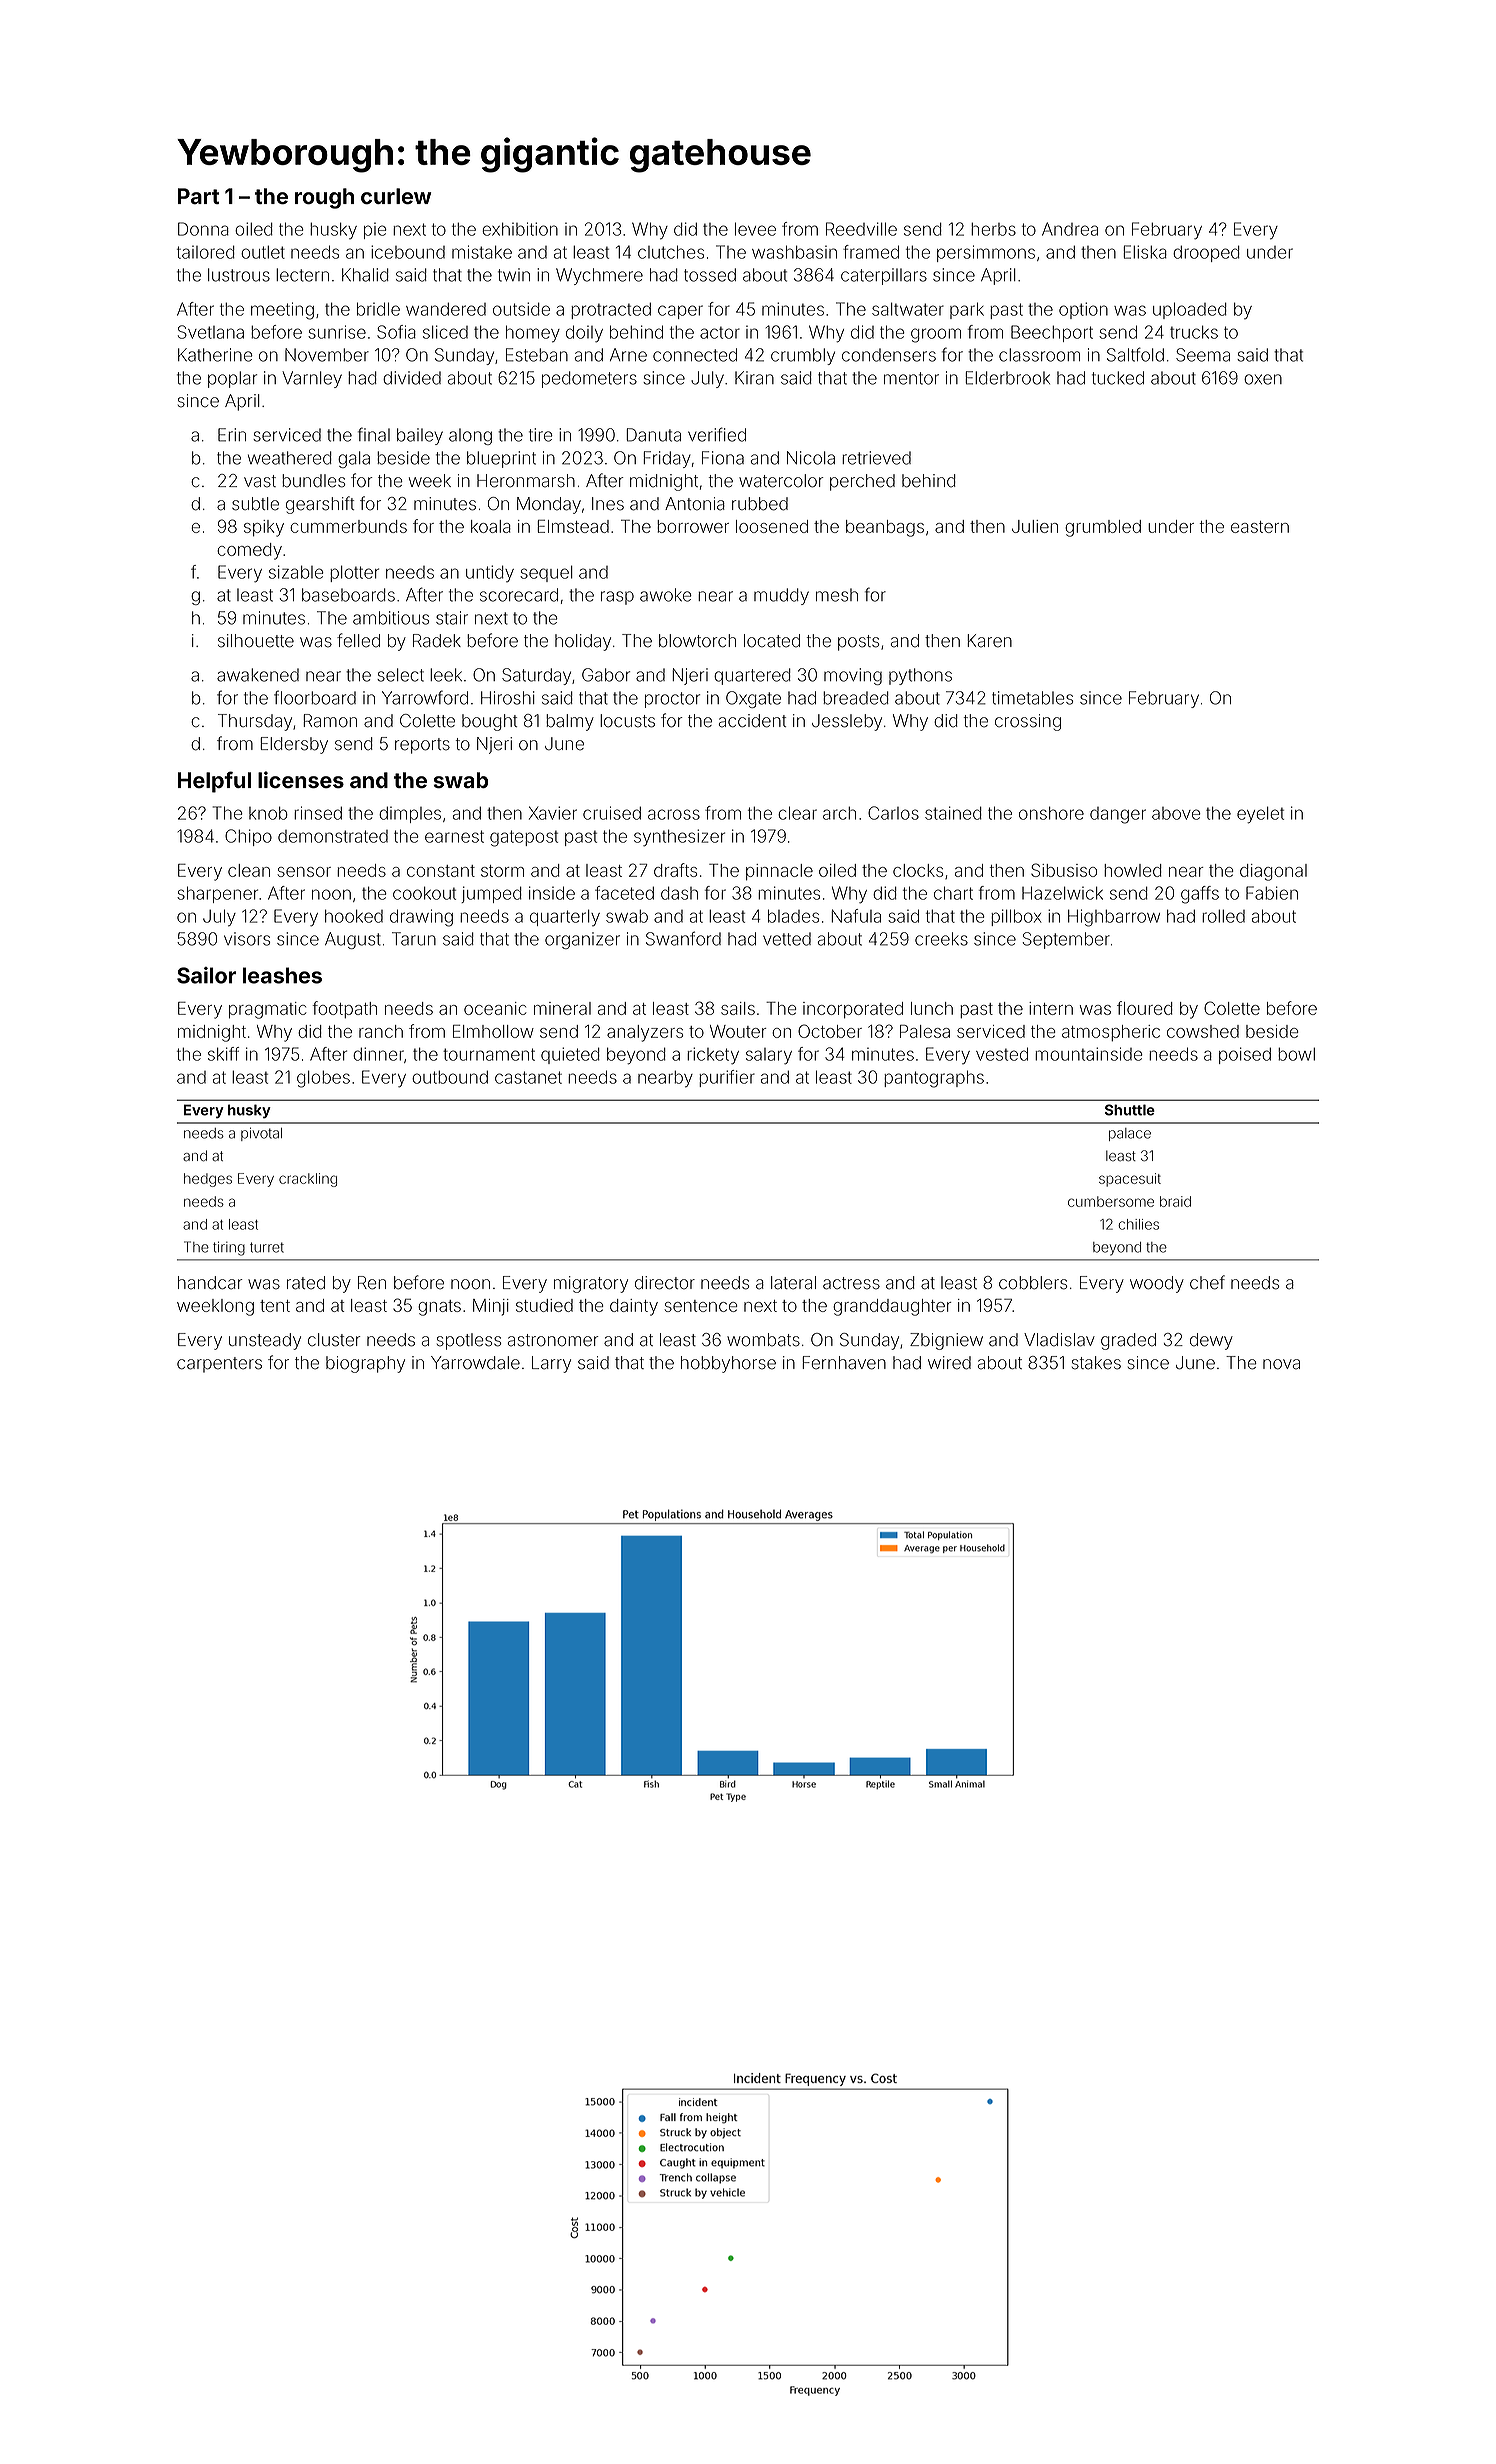 The height and width of the screenshot is (2464, 1496). What do you see at coordinates (219, 1365) in the screenshot?
I see `carpenters` at bounding box center [219, 1365].
